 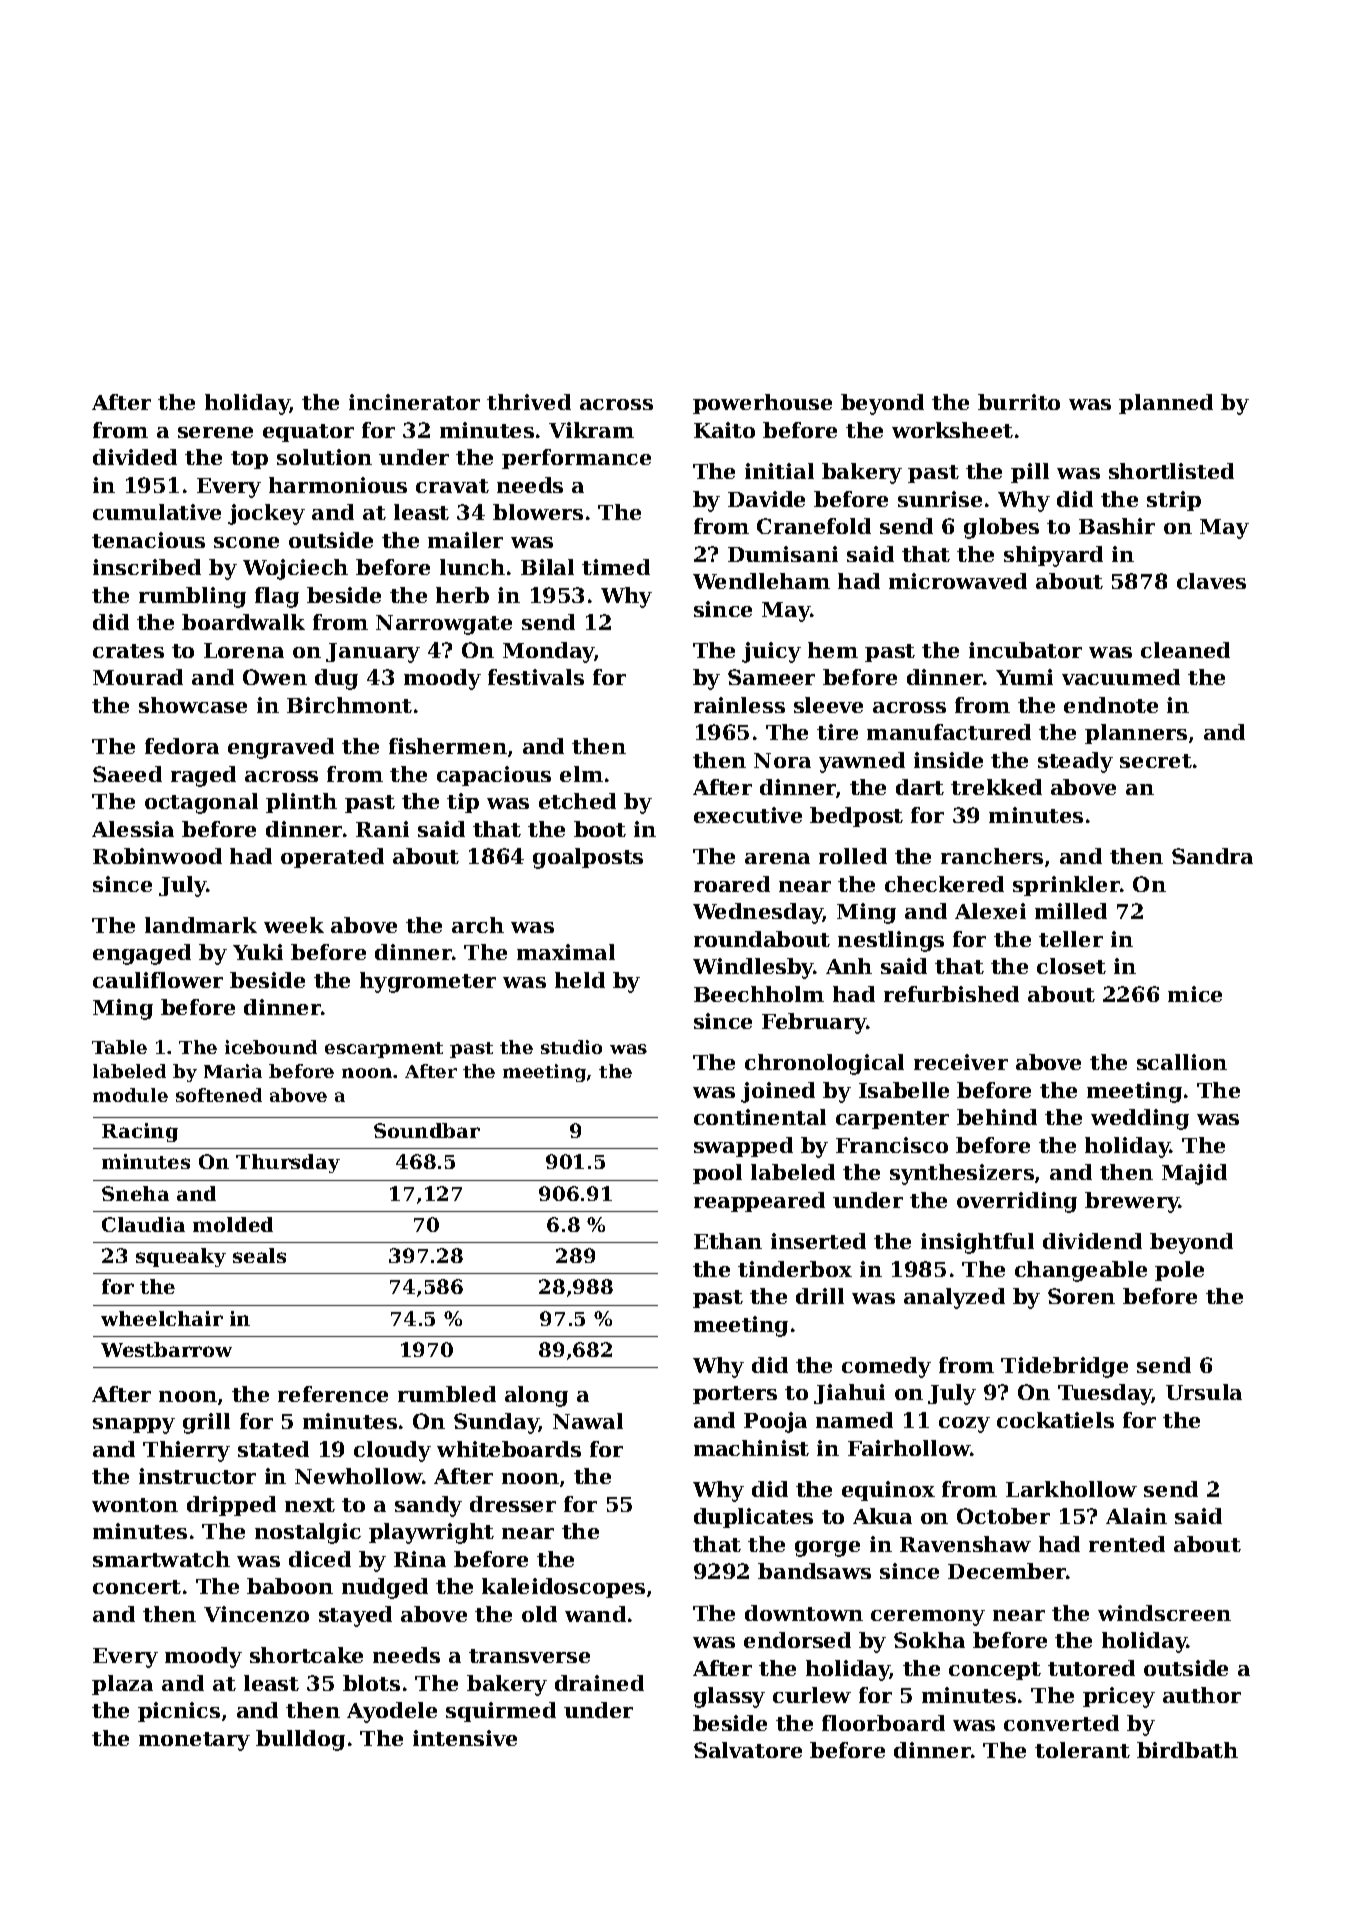 What do you see at coordinates (748, 1750) in the screenshot?
I see `Salvatore` at bounding box center [748, 1750].
